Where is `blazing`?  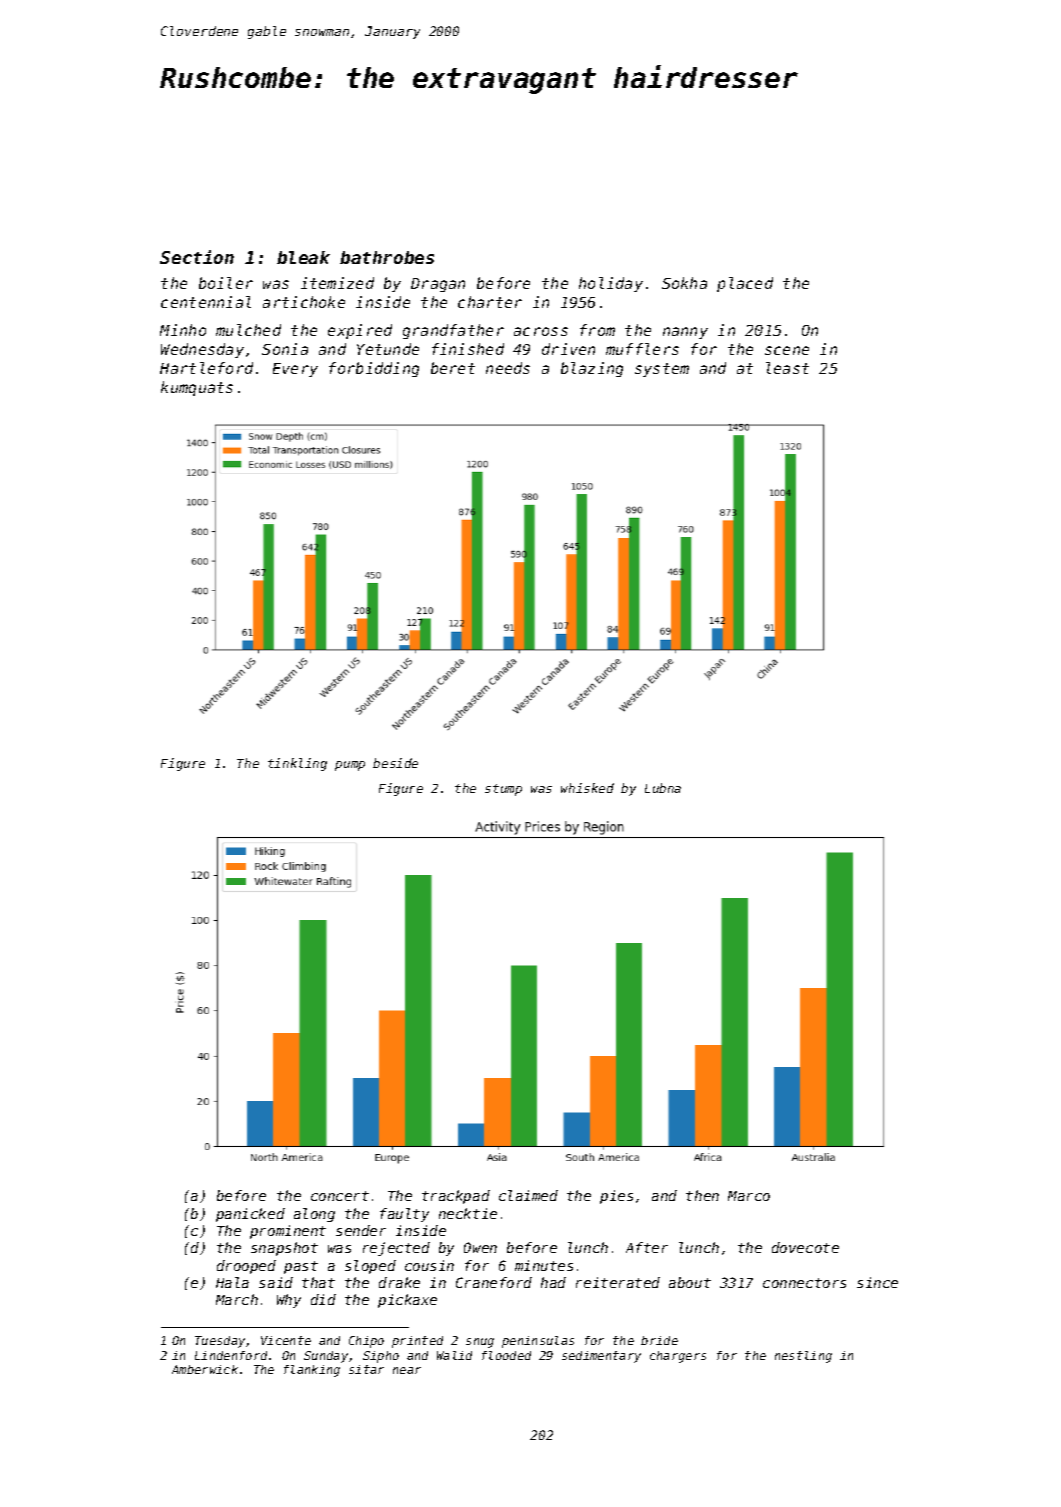 blazing is located at coordinates (592, 369).
